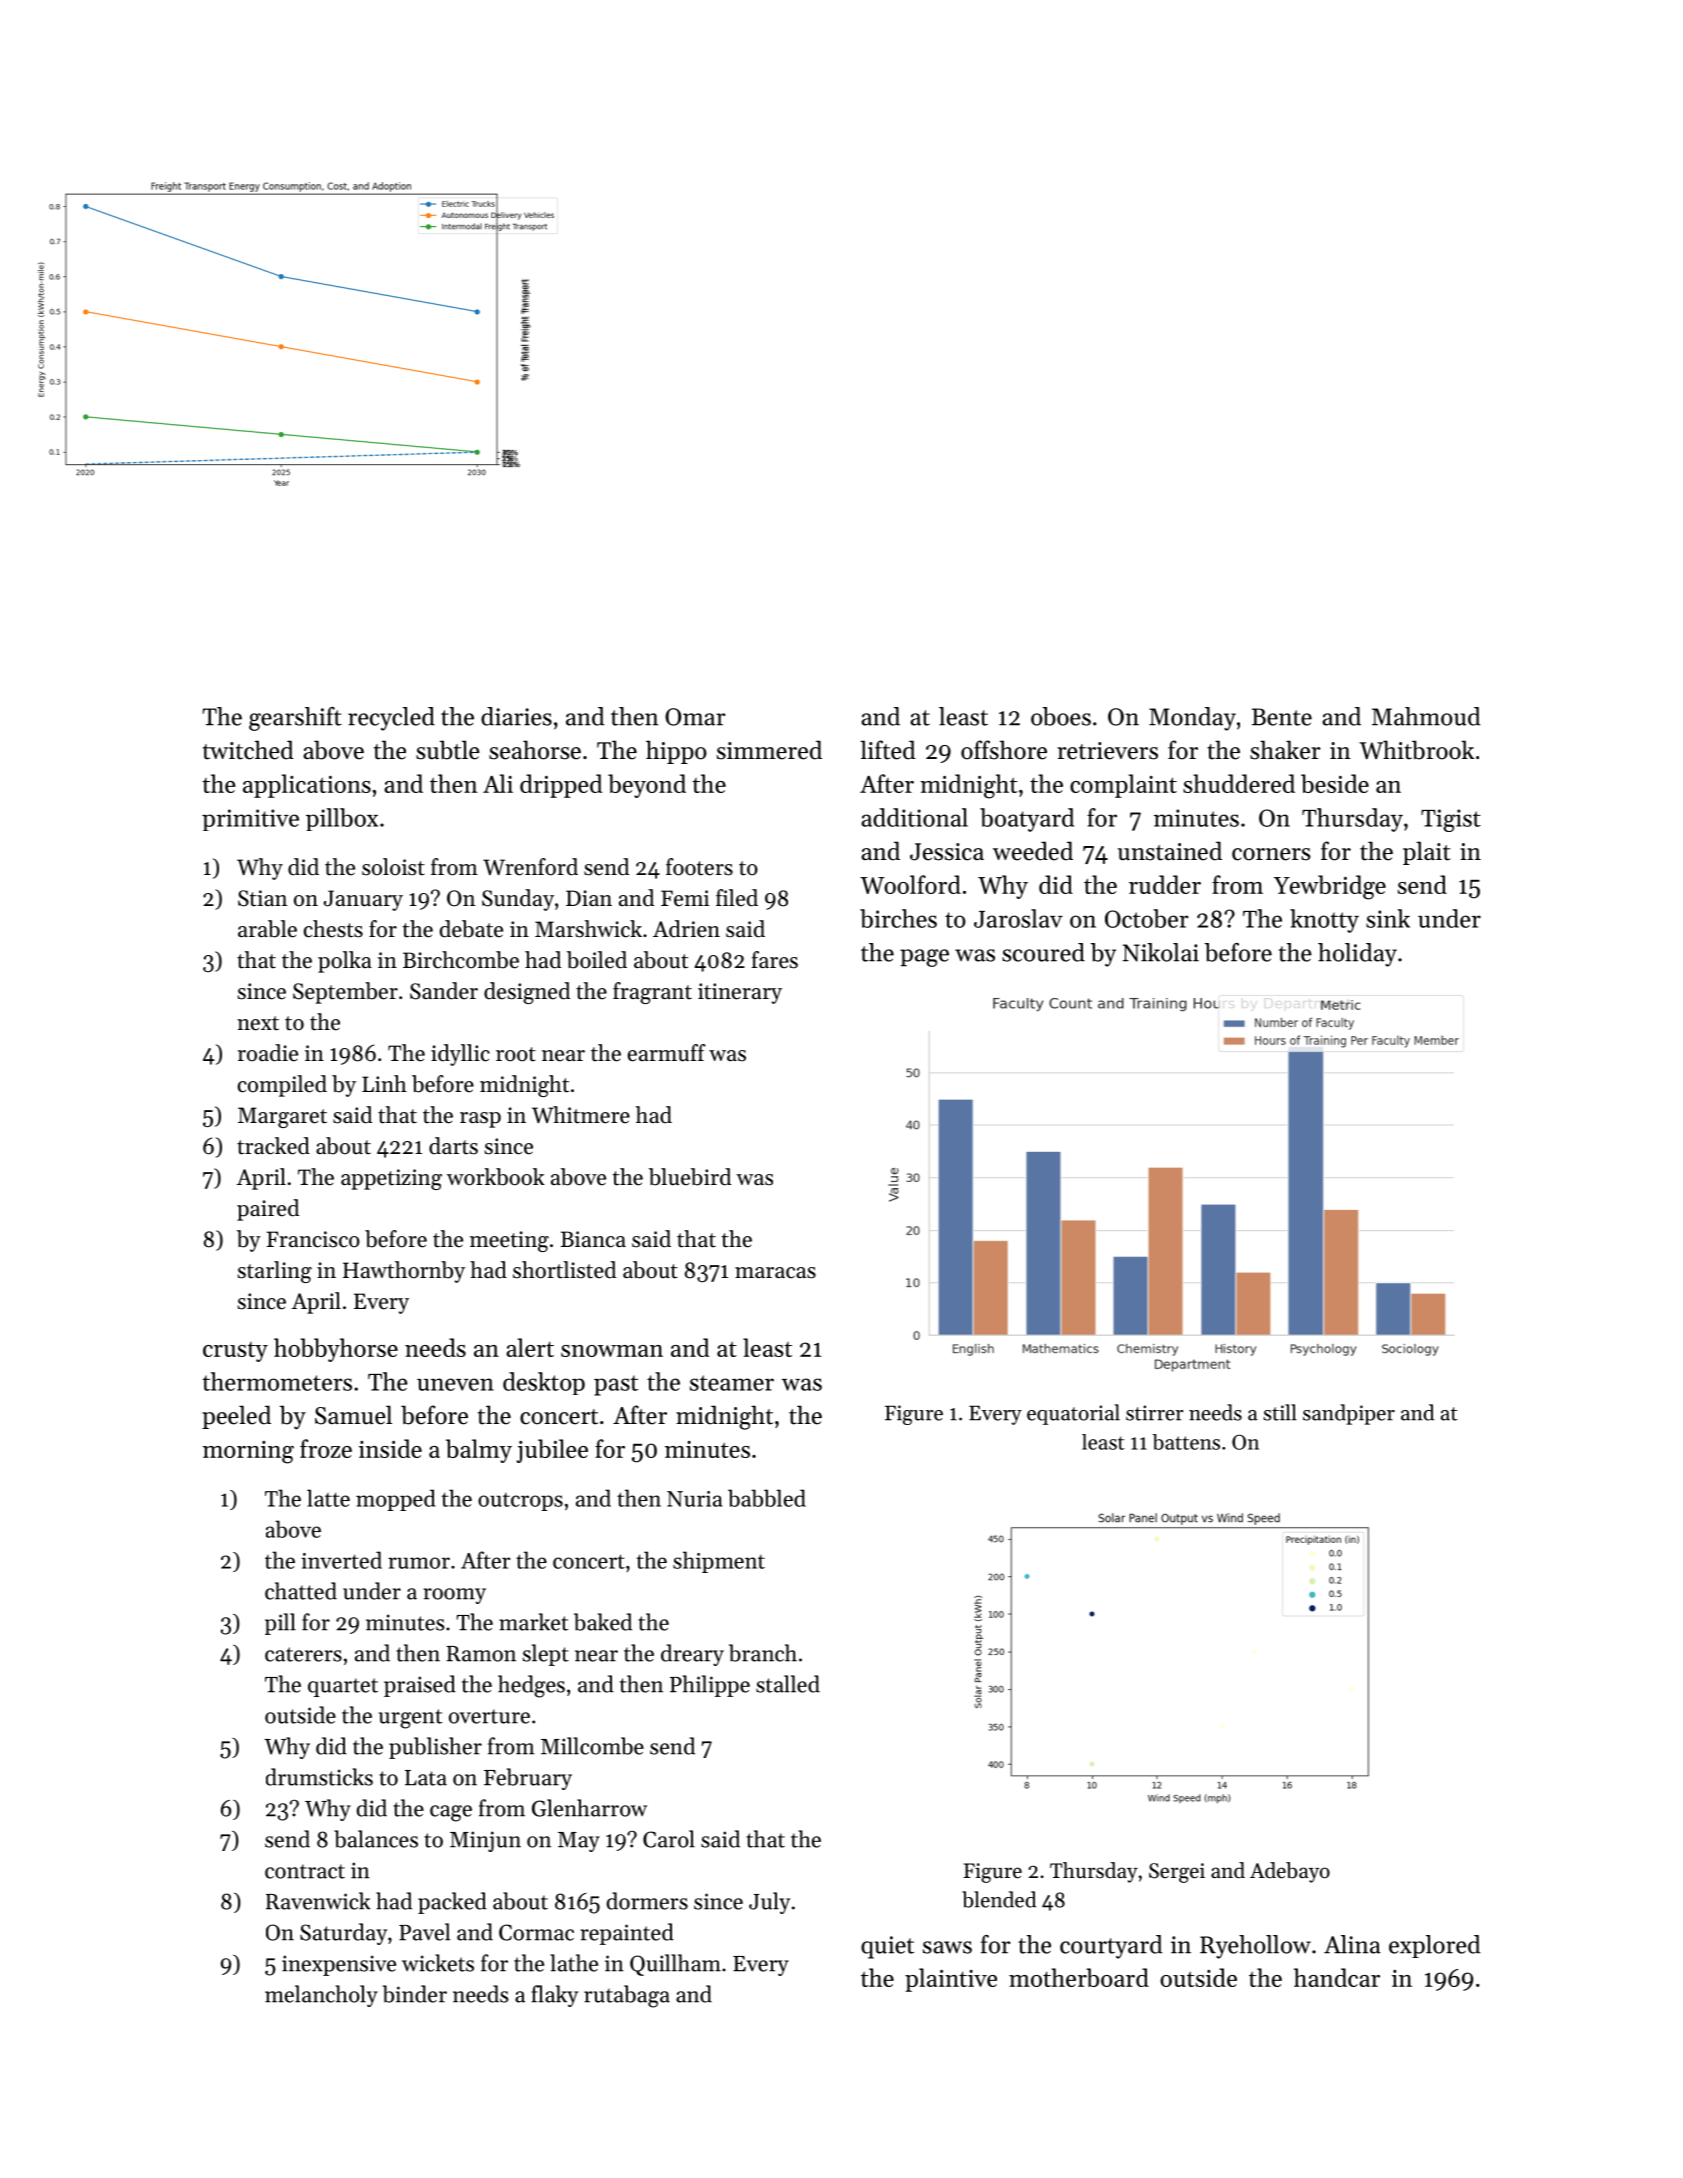 The height and width of the screenshot is (2178, 1683). What do you see at coordinates (561, 786) in the screenshot?
I see `dripped` at bounding box center [561, 786].
